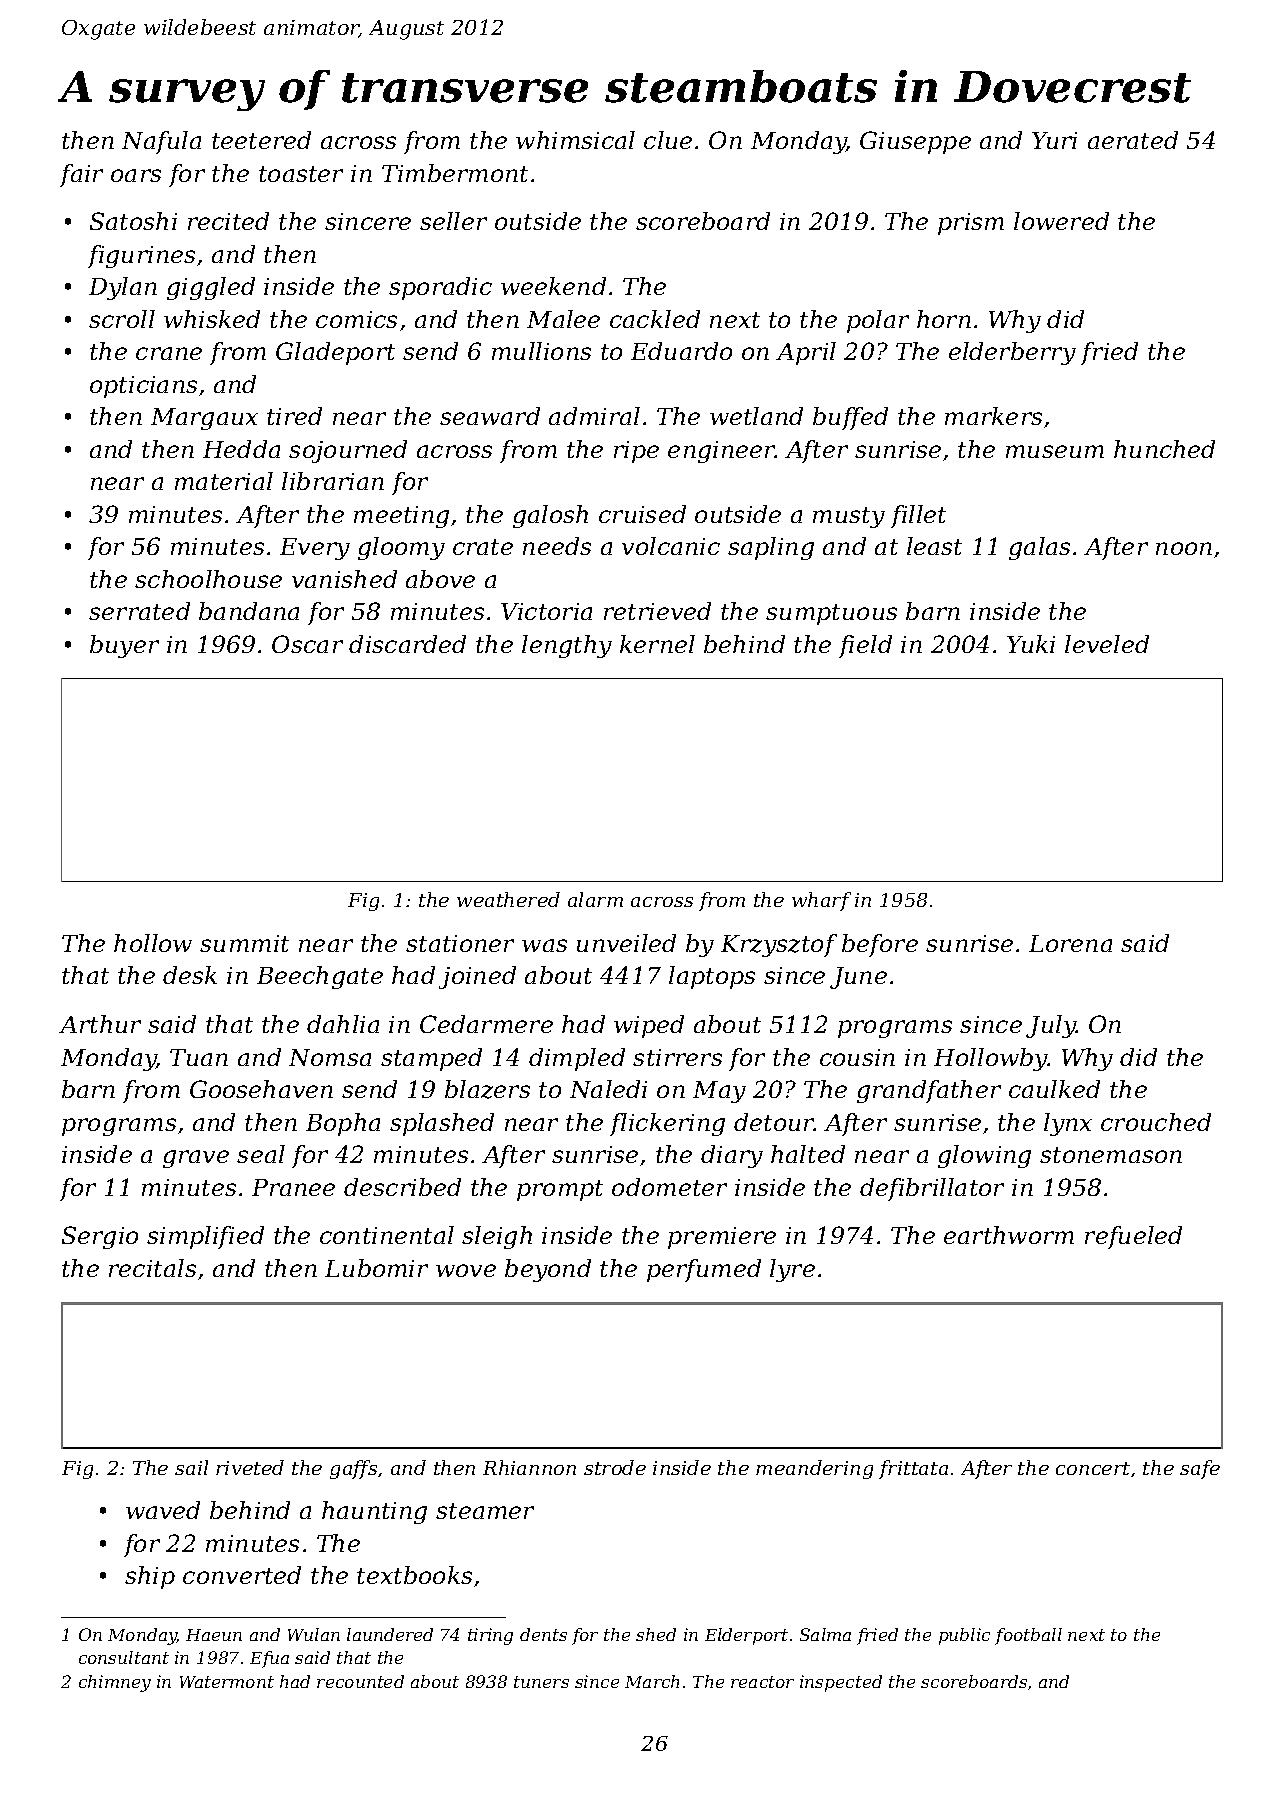 The height and width of the screenshot is (1815, 1284). Describe the element at coordinates (1156, 1122) in the screenshot. I see `crouched` at that location.
